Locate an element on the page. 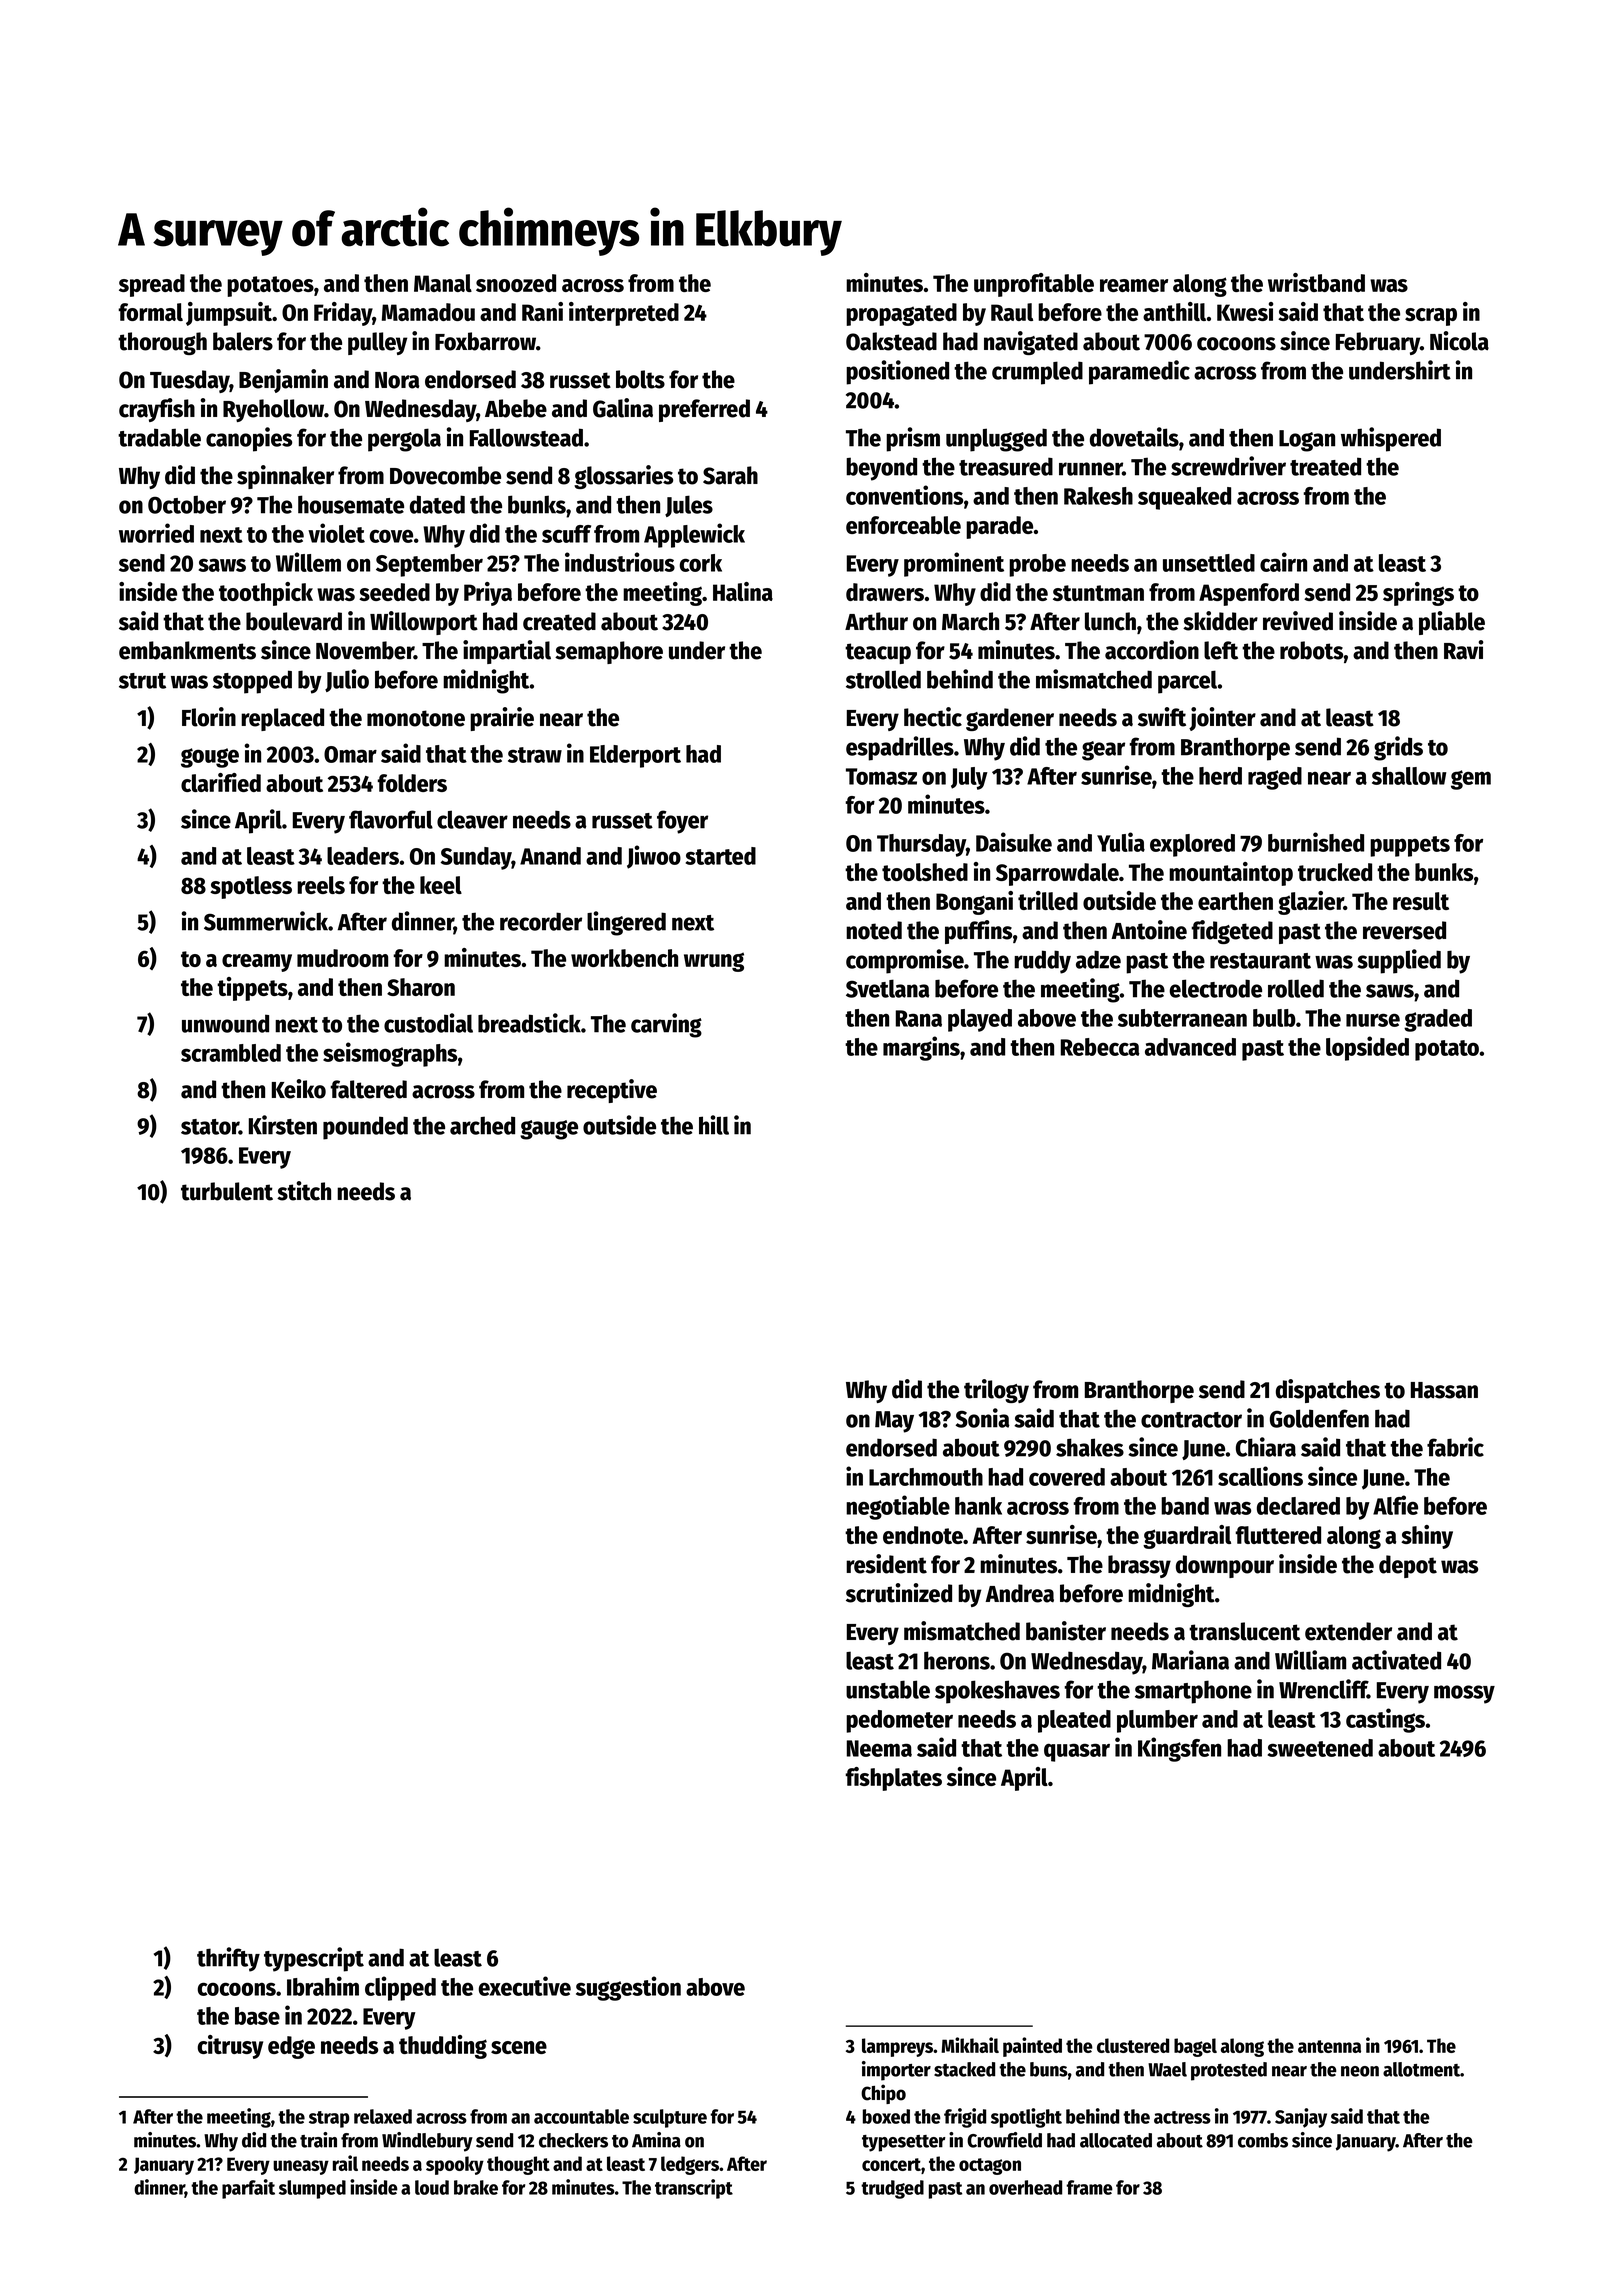 The width and height of the image is (1620, 2292). Manal is located at coordinates (443, 283).
